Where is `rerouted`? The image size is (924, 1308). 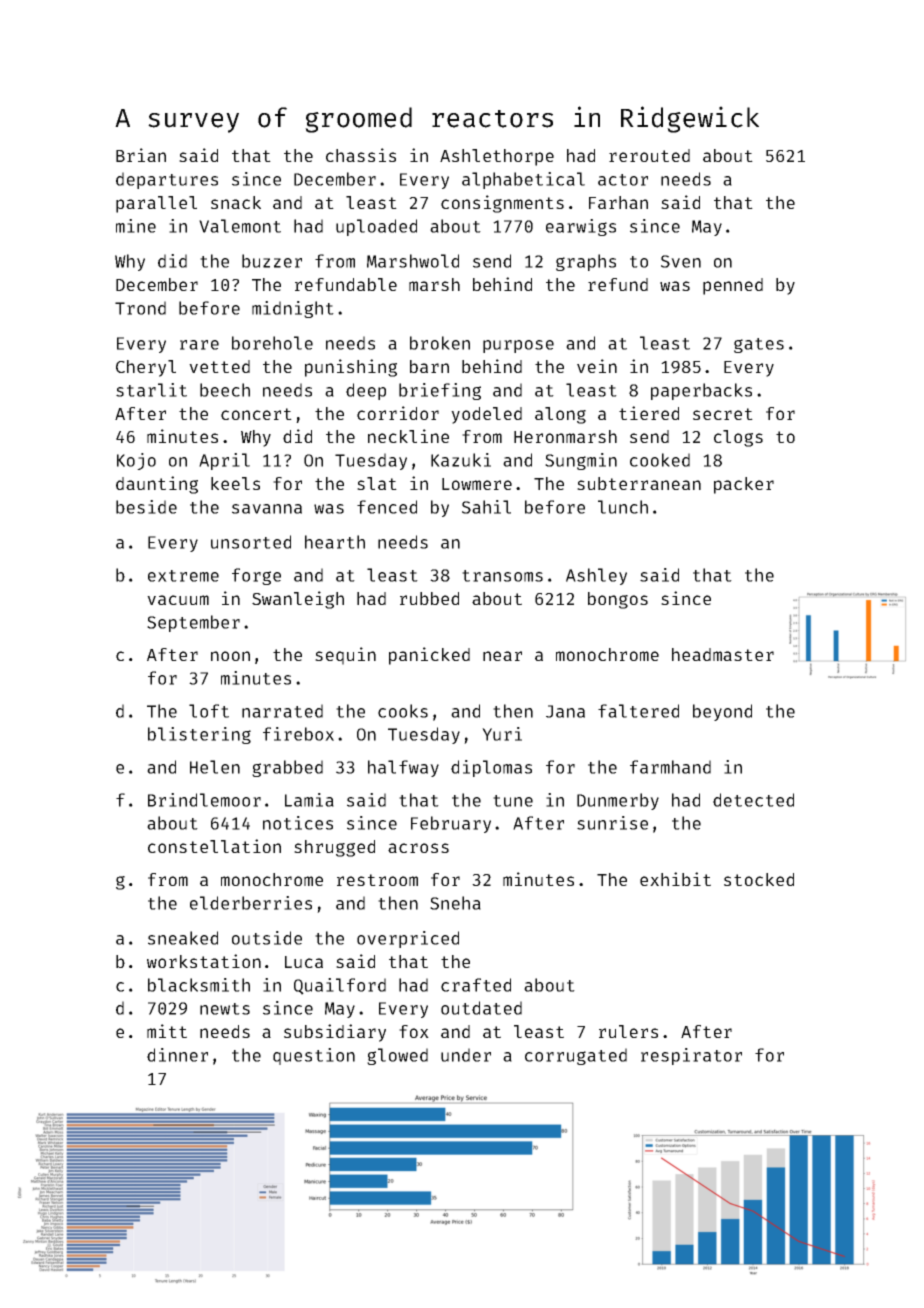 rerouted is located at coordinates (649, 155).
